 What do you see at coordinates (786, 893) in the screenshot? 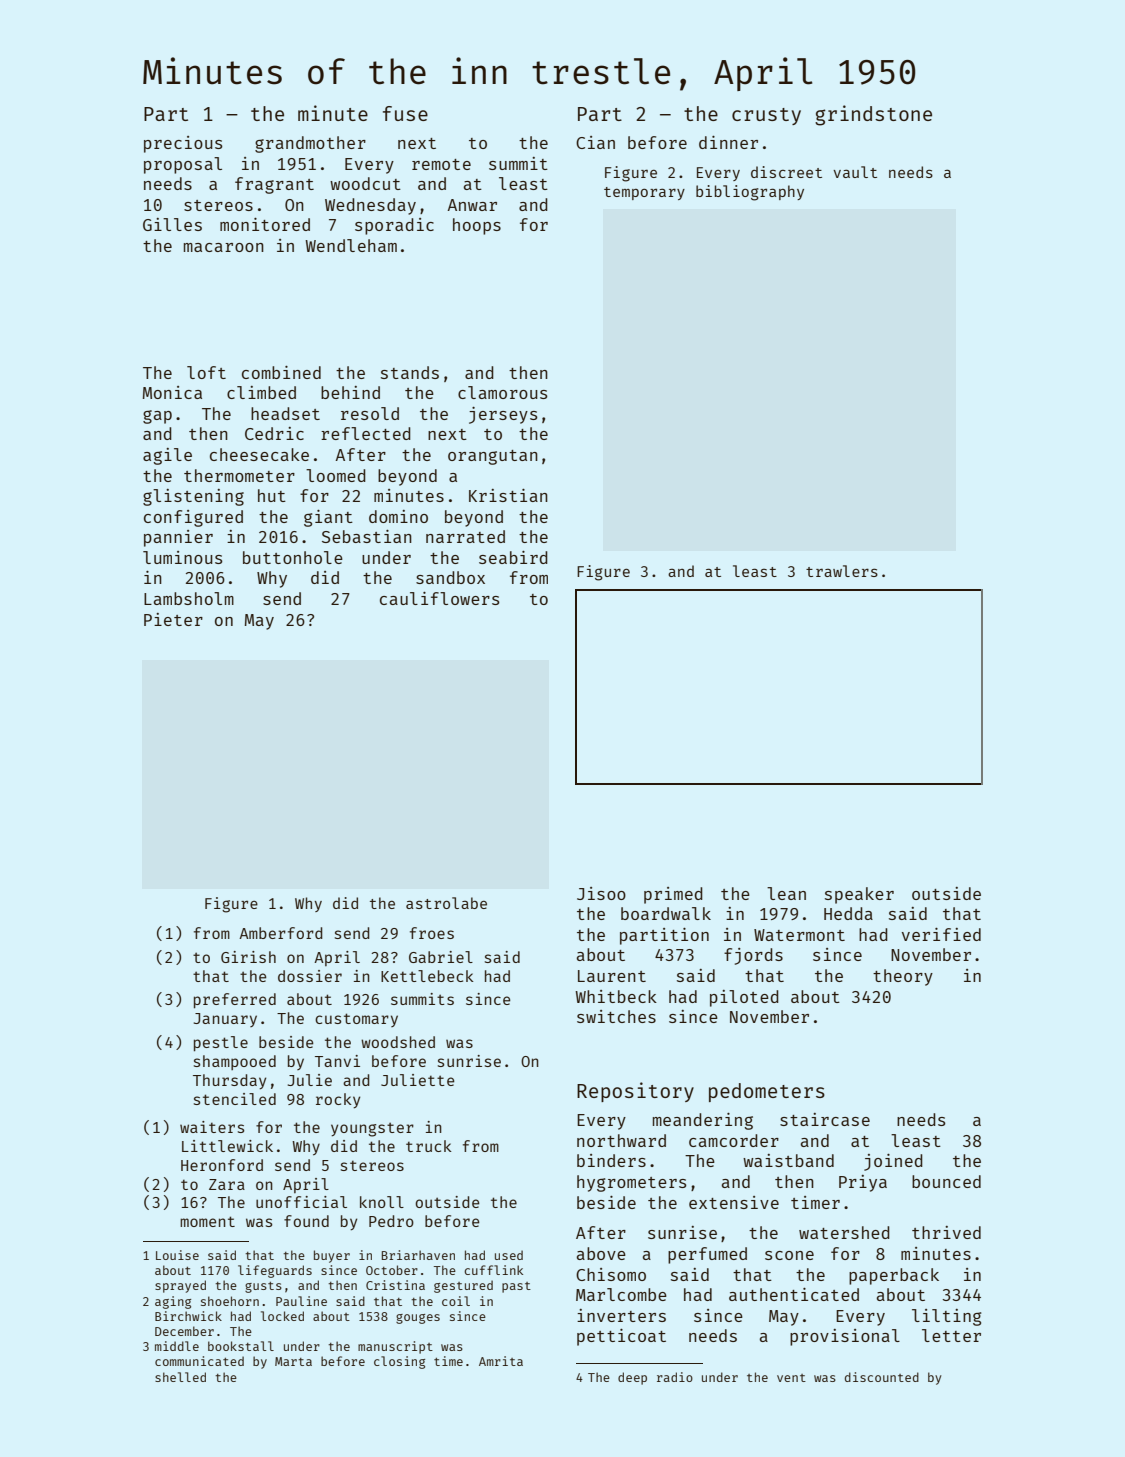
I see `lean` at bounding box center [786, 893].
